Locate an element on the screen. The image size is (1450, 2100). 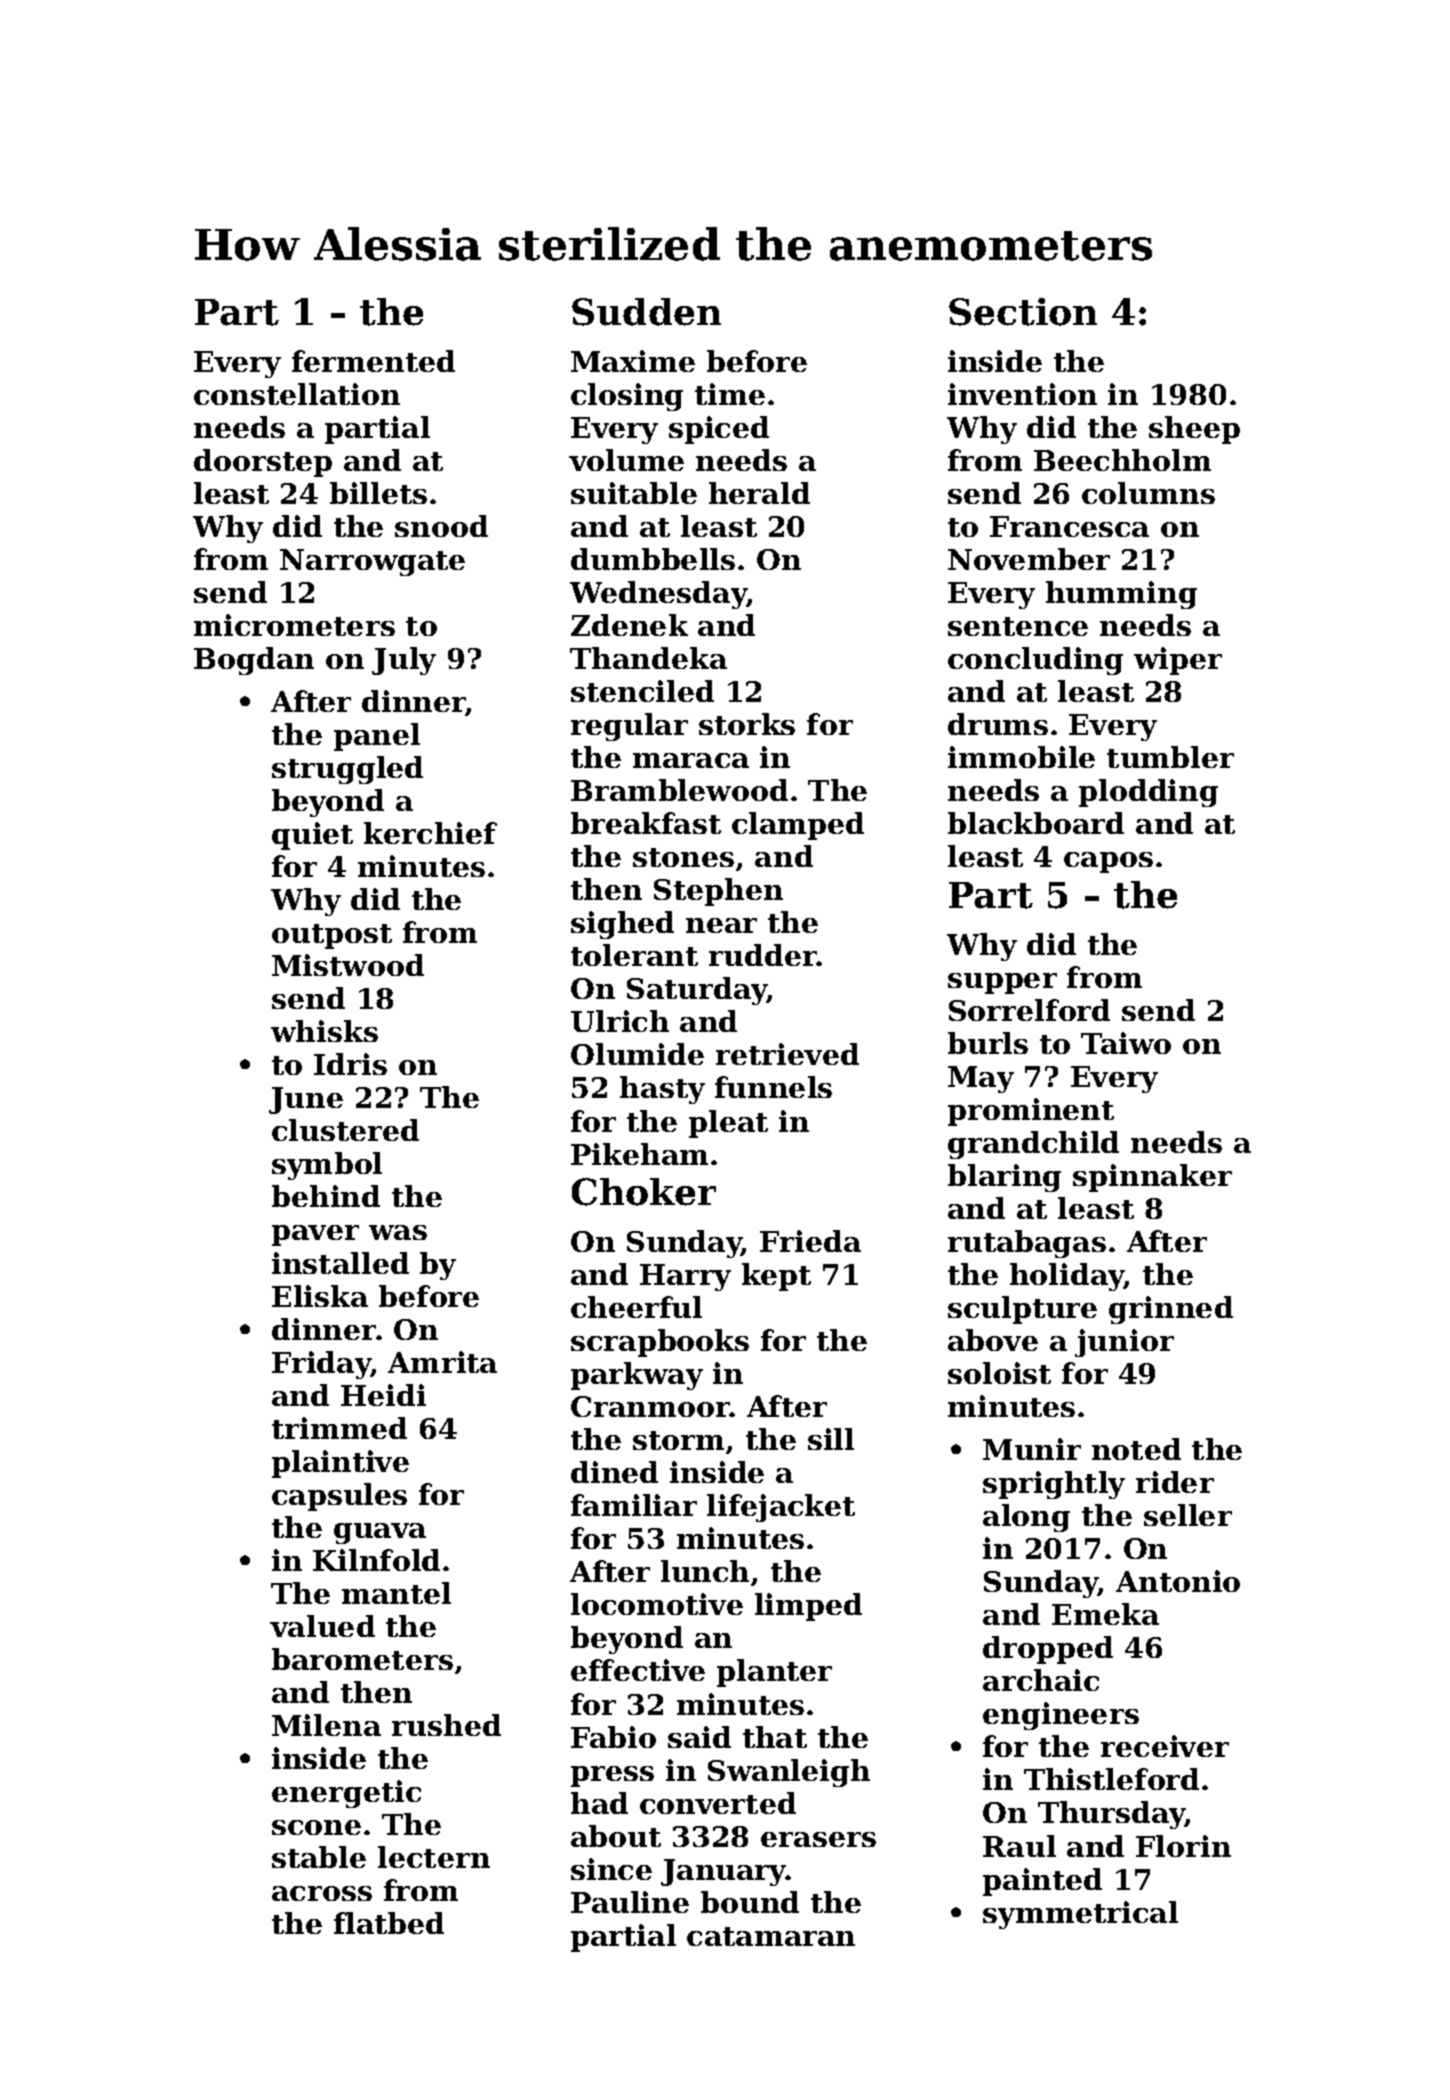
catamaran is located at coordinates (771, 1936).
